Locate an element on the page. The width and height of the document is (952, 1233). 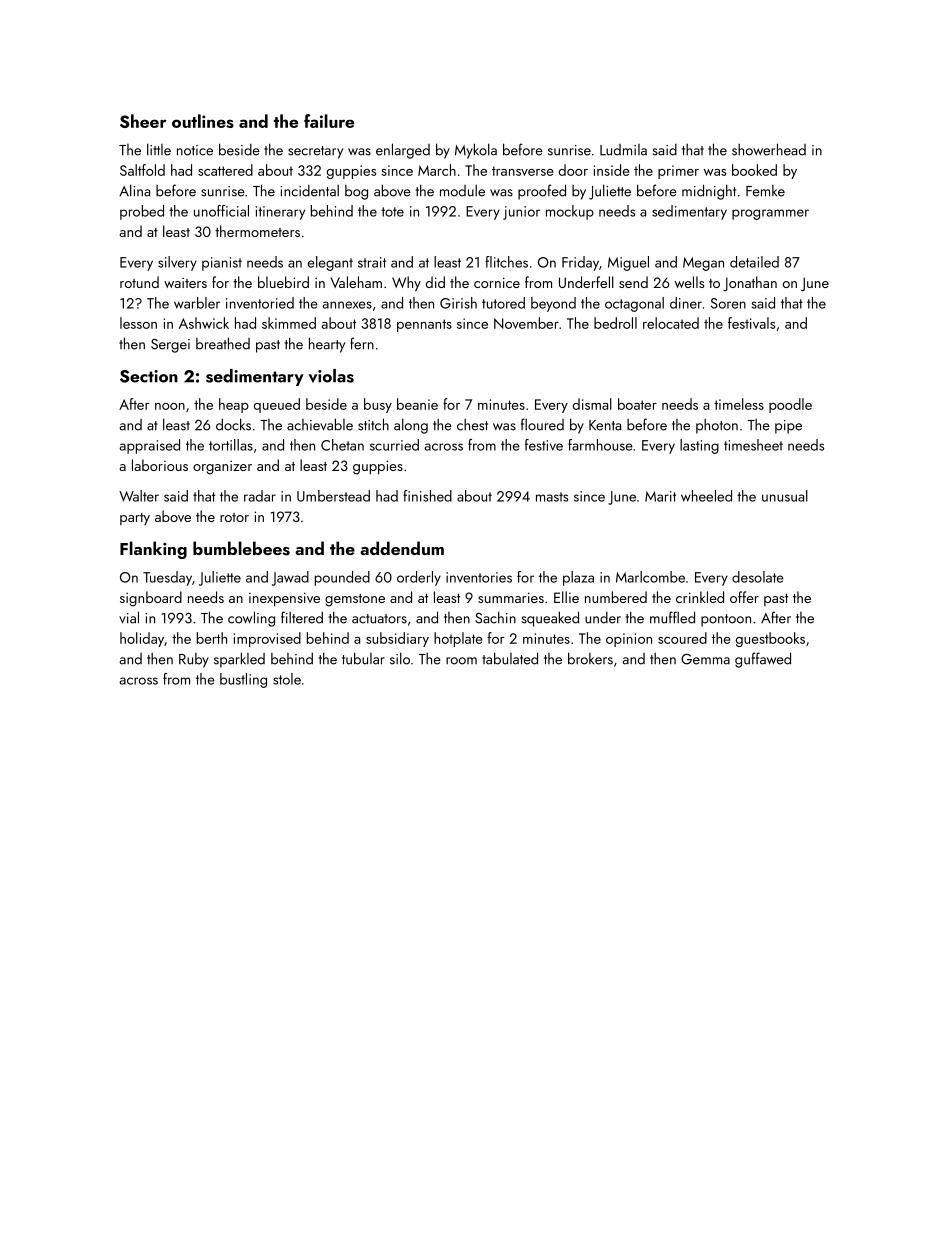
Why is located at coordinates (406, 283).
